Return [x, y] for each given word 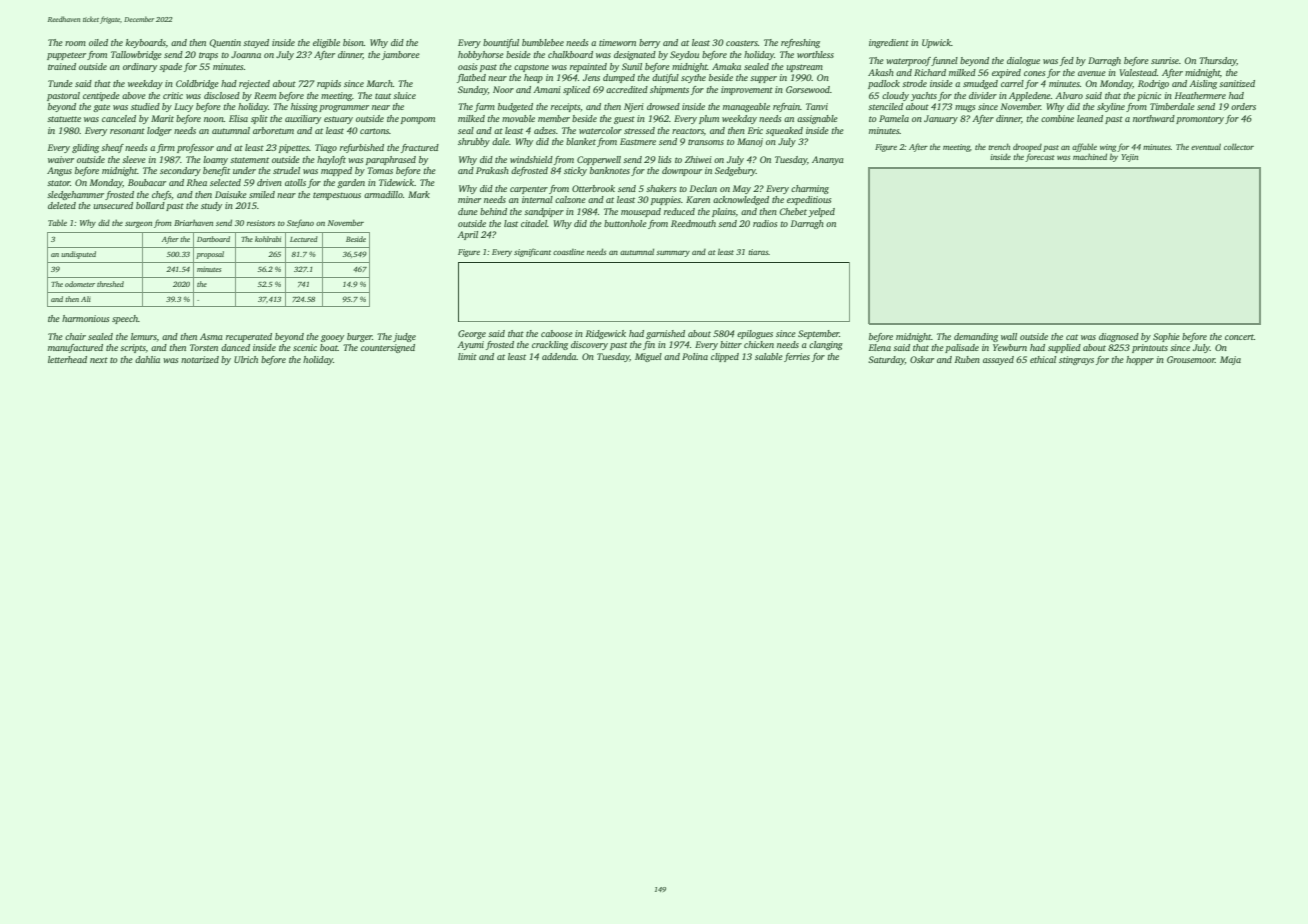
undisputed [78, 255]
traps [208, 56]
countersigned [388, 348]
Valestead [1138, 72]
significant [532, 252]
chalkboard [570, 54]
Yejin [1129, 158]
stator [58, 183]
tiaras [758, 252]
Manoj [750, 142]
